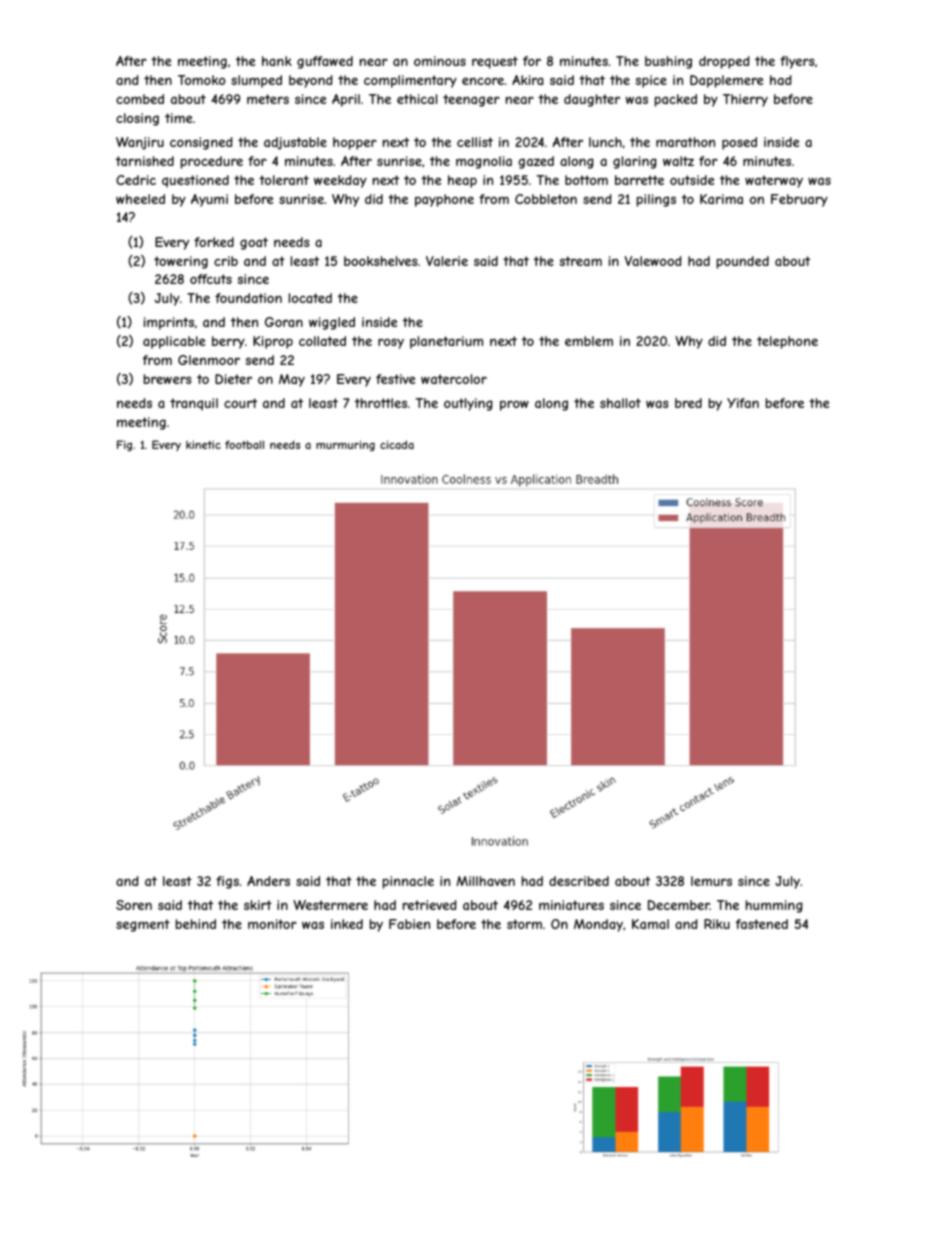 The width and height of the image is (952, 1233). I want to click on murmuring, so click(345, 445).
